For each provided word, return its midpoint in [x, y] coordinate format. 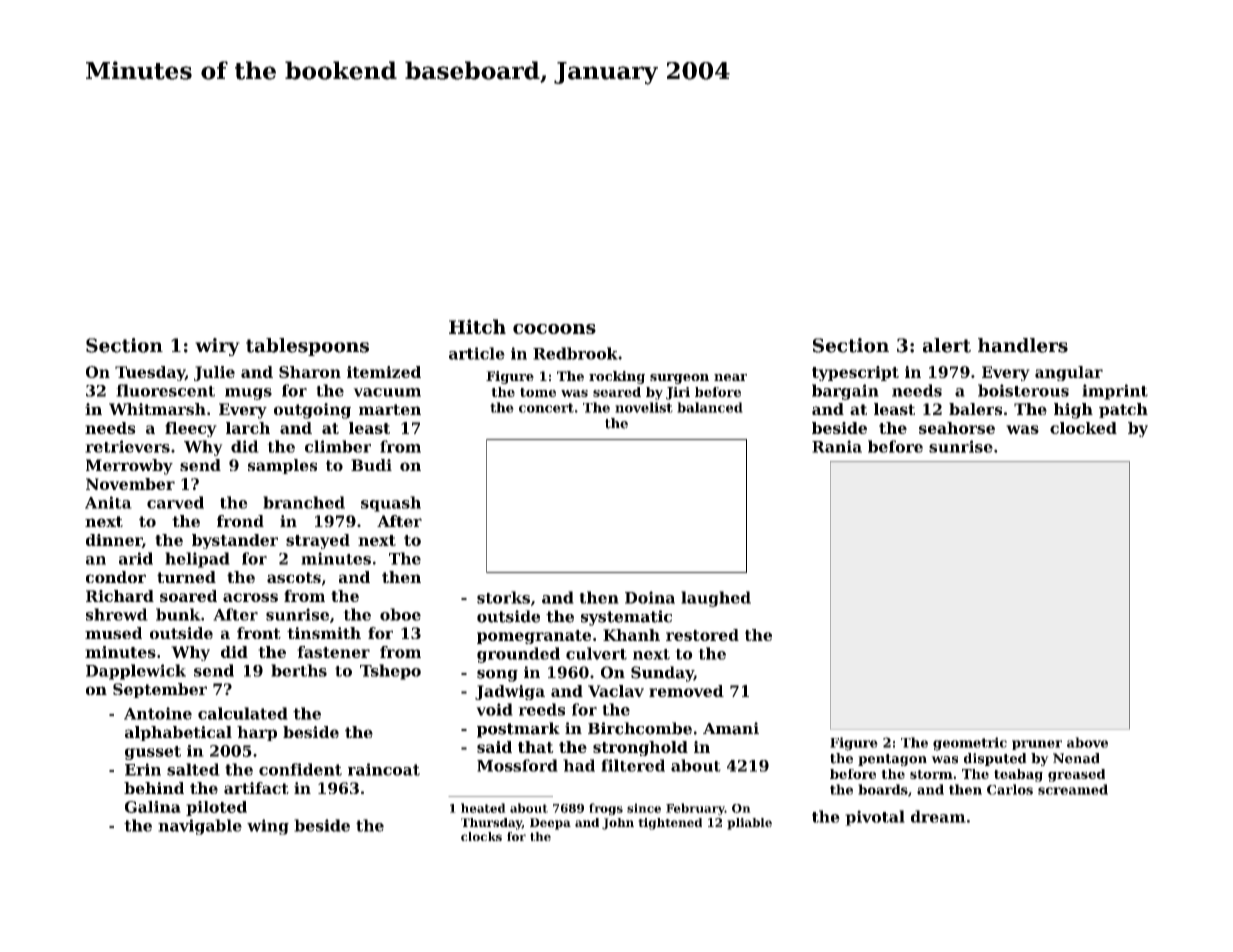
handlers [1023, 345]
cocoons [554, 329]
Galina [153, 807]
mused [113, 633]
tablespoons [307, 347]
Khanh [631, 635]
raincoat [384, 769]
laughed [716, 599]
